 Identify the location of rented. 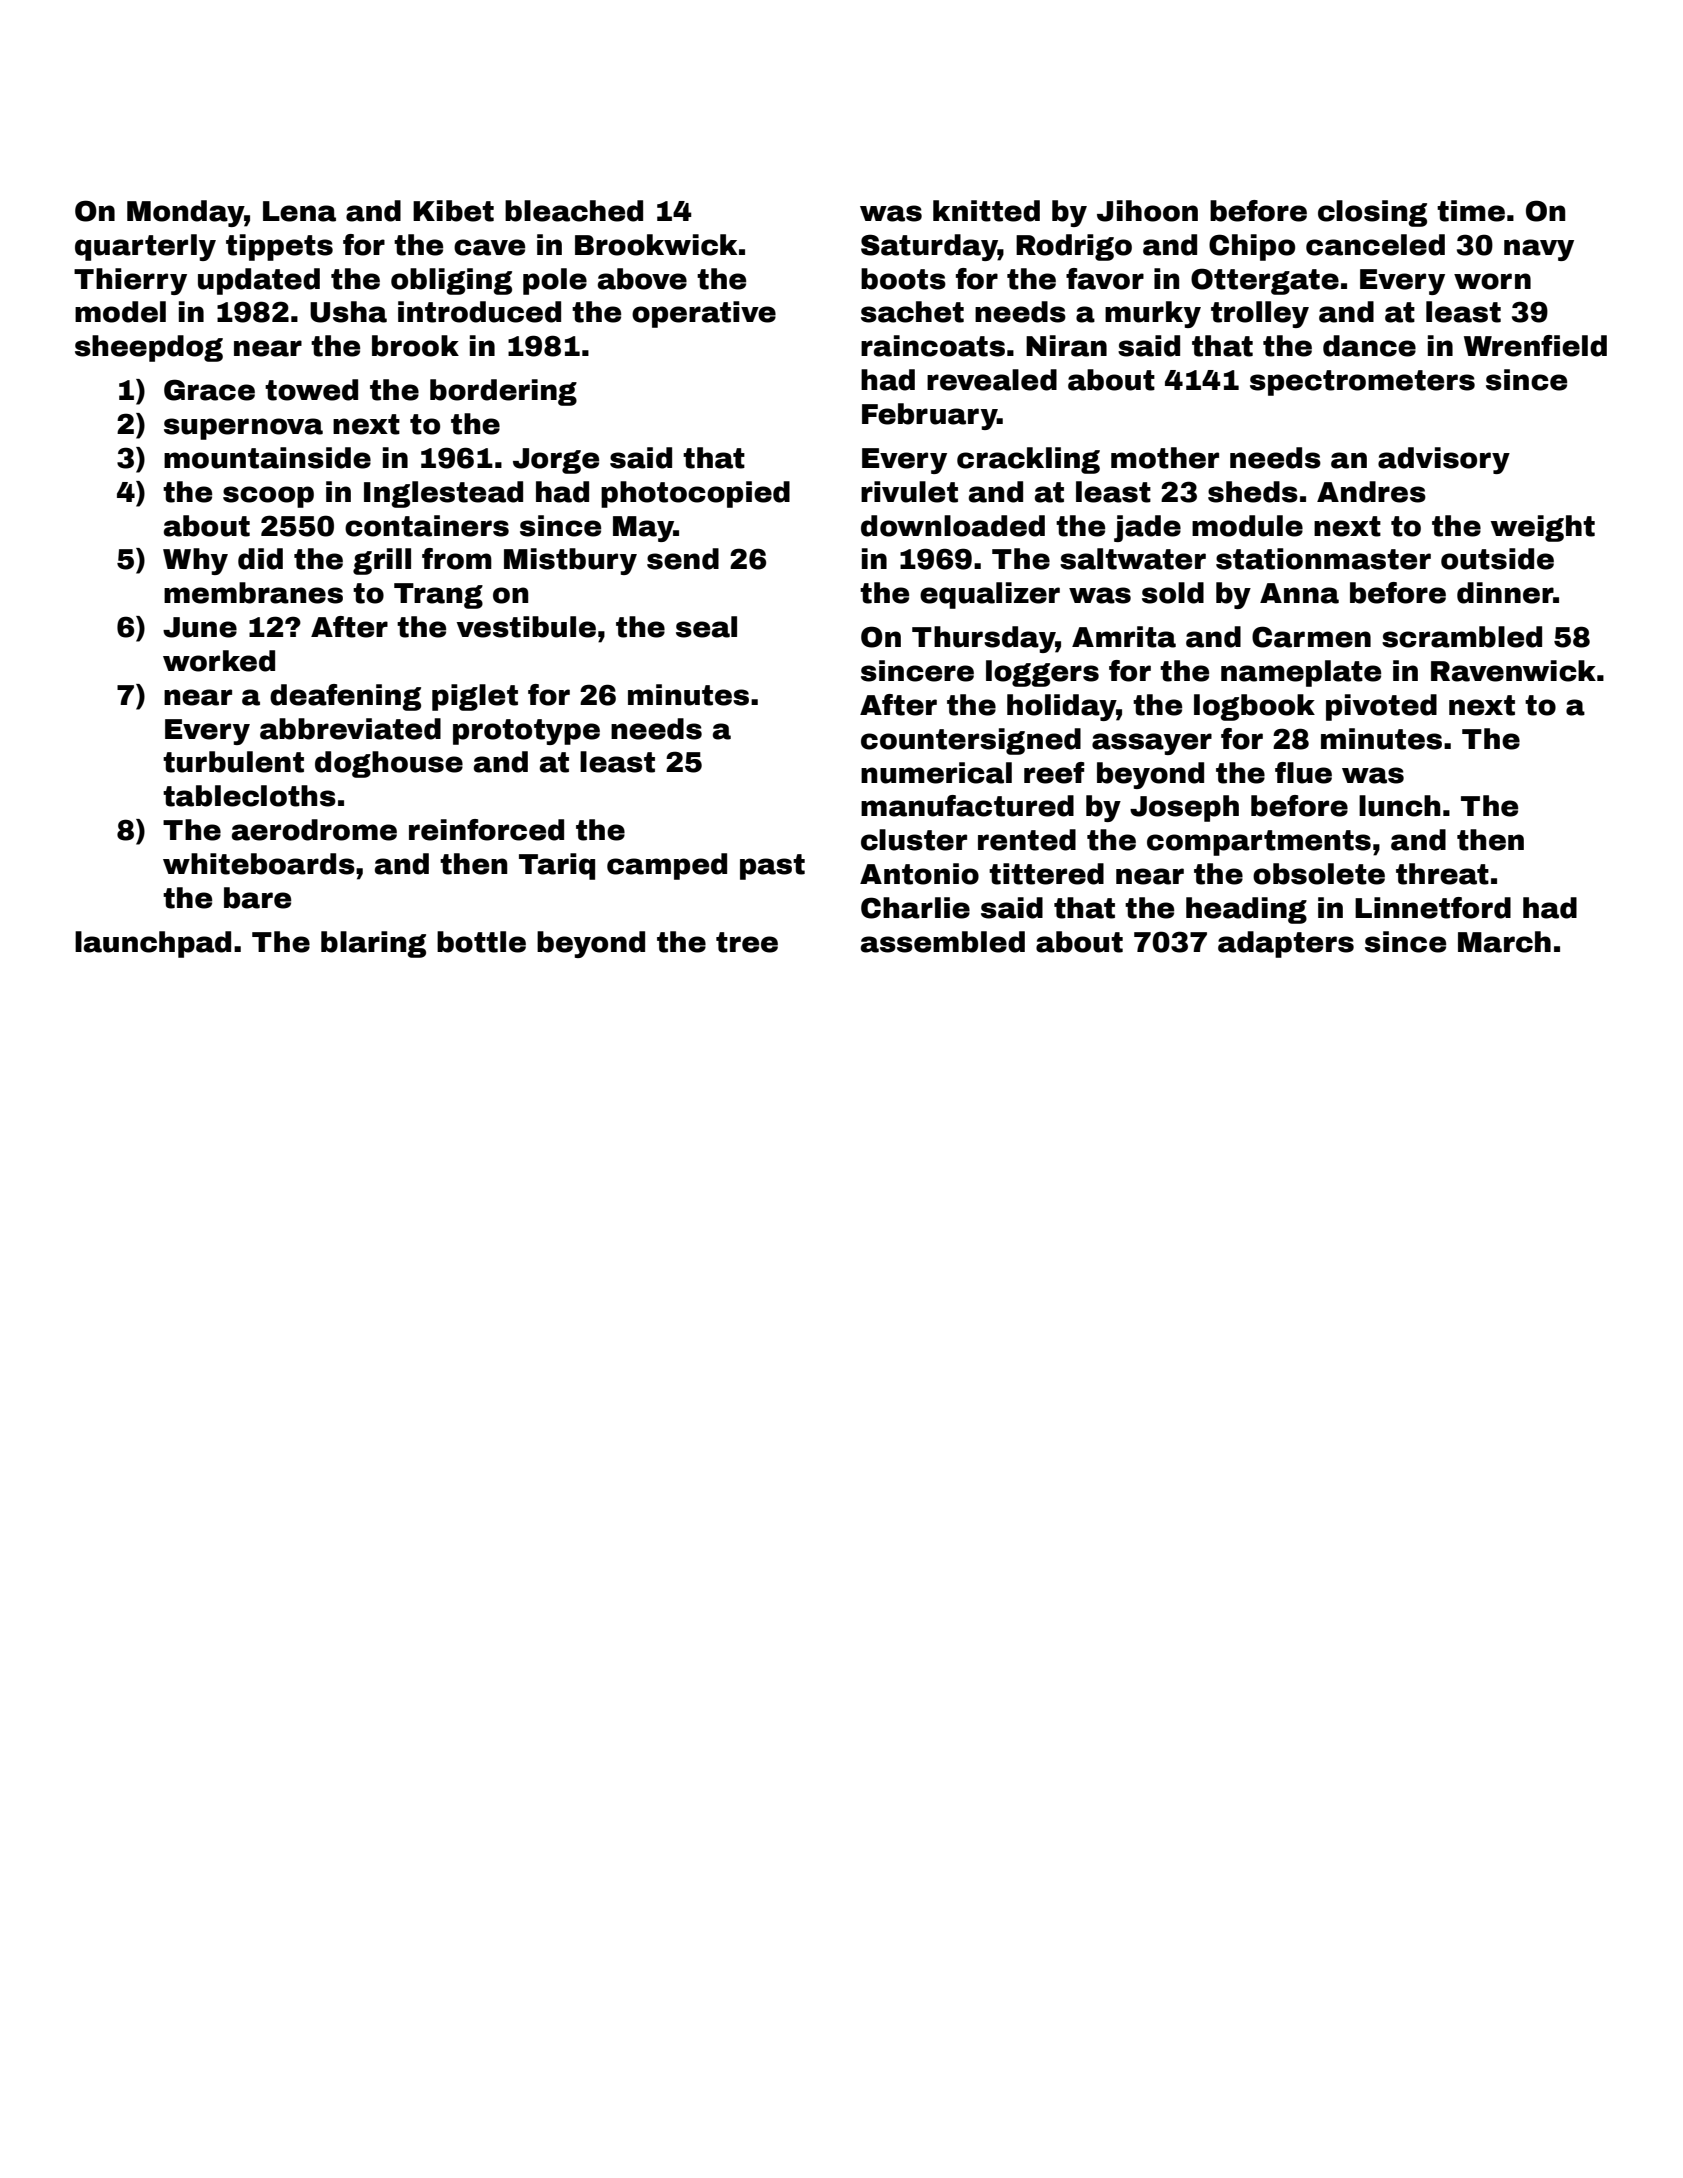
(1027, 840).
